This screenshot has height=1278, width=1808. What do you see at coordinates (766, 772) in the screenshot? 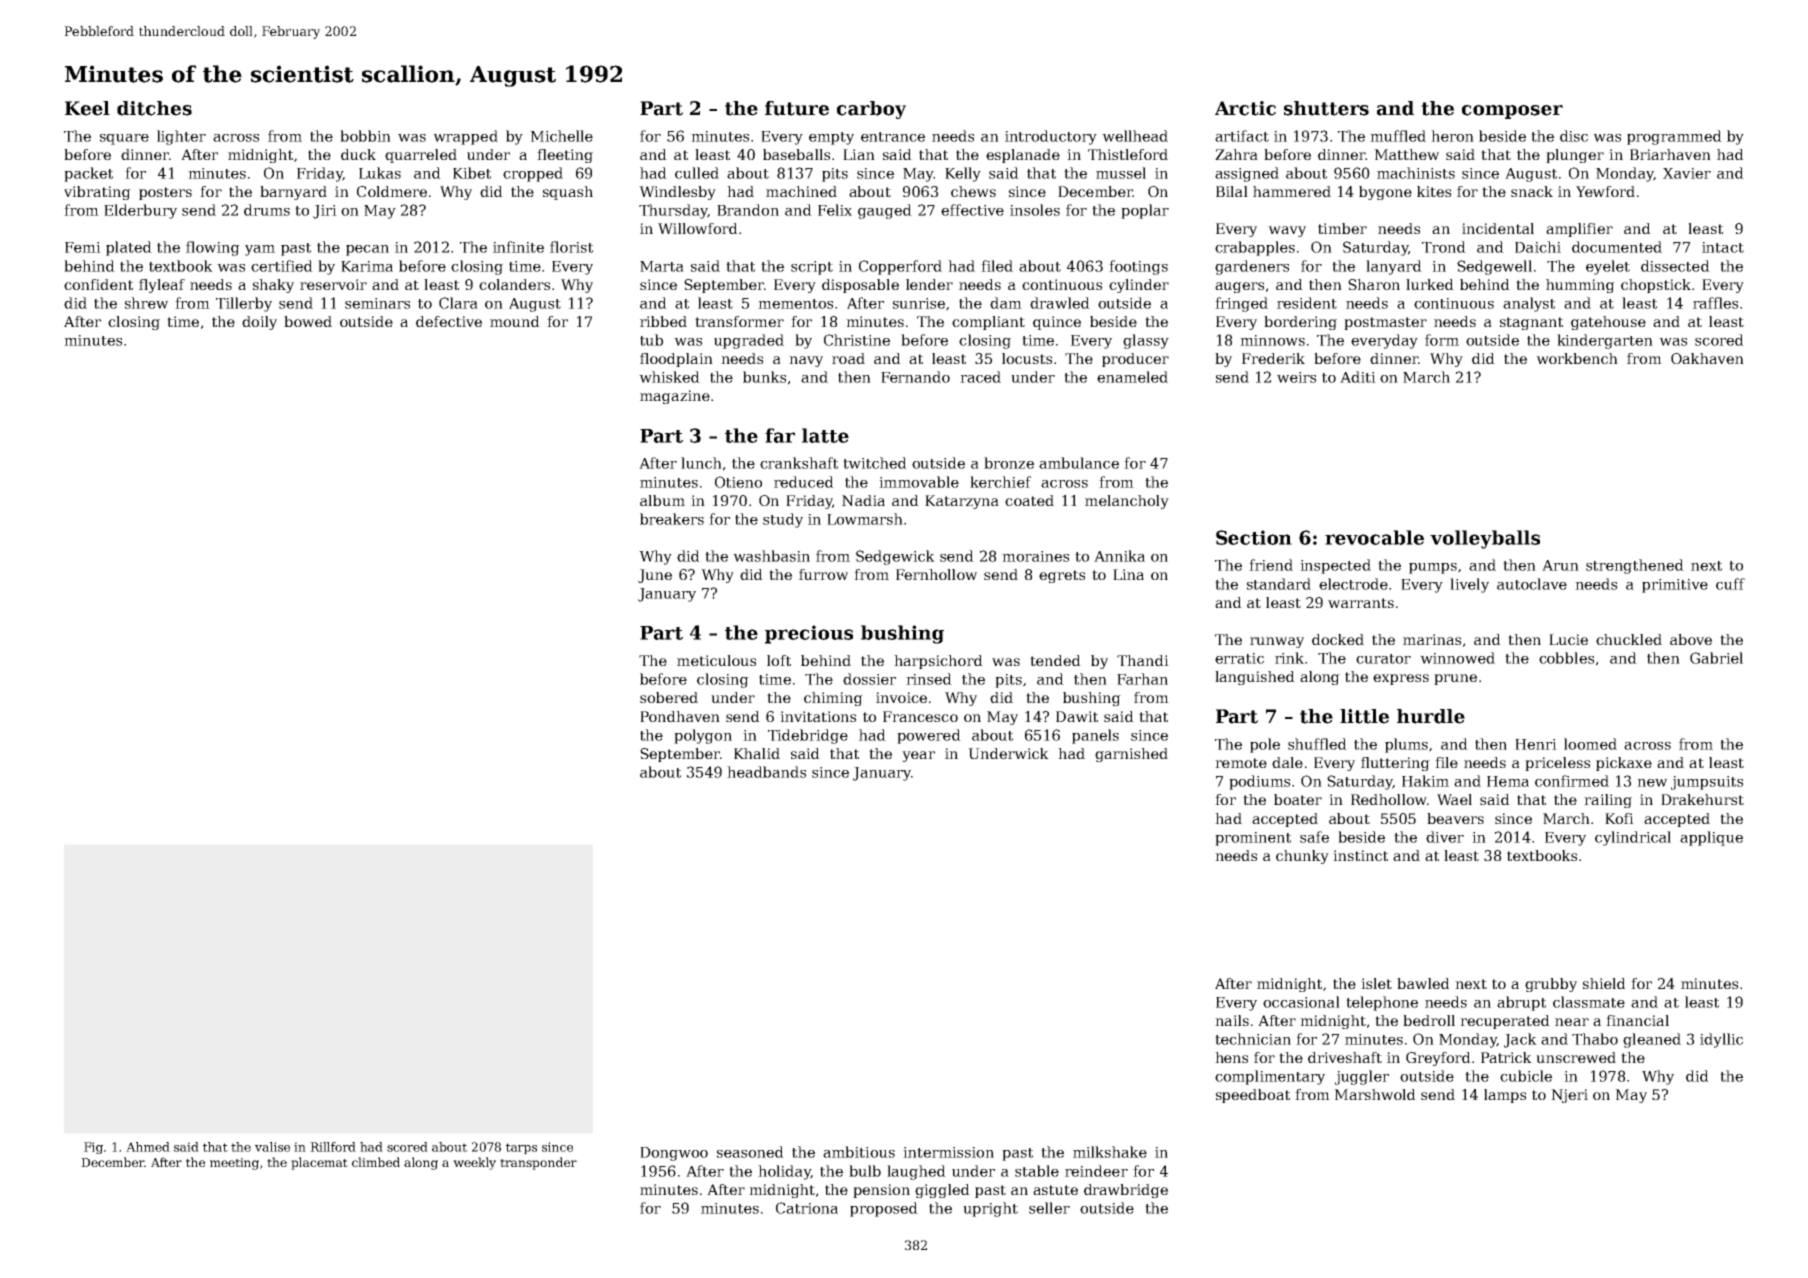
I see `headbands` at bounding box center [766, 772].
